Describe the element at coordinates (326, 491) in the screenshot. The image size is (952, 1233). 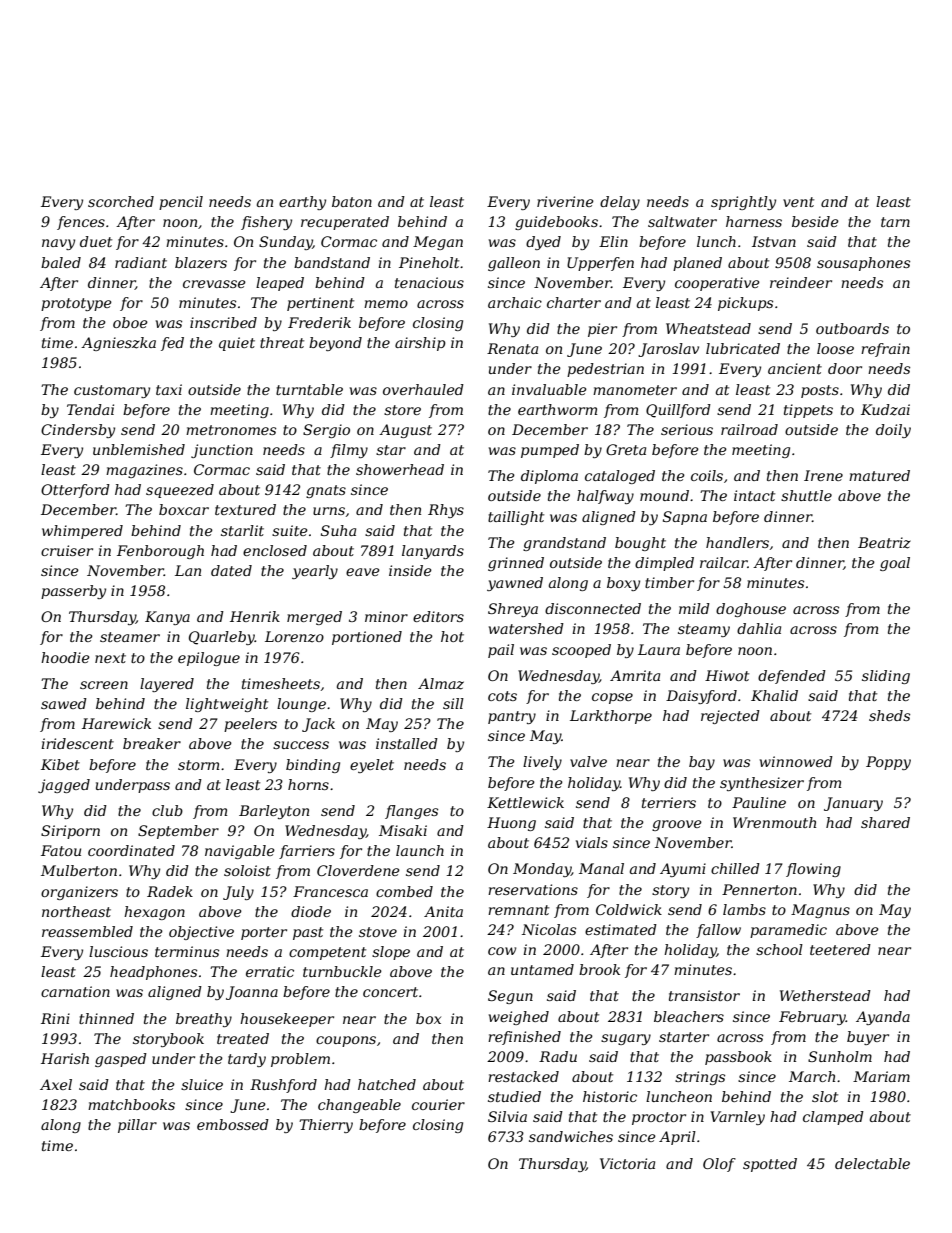
I see `gnats` at that location.
